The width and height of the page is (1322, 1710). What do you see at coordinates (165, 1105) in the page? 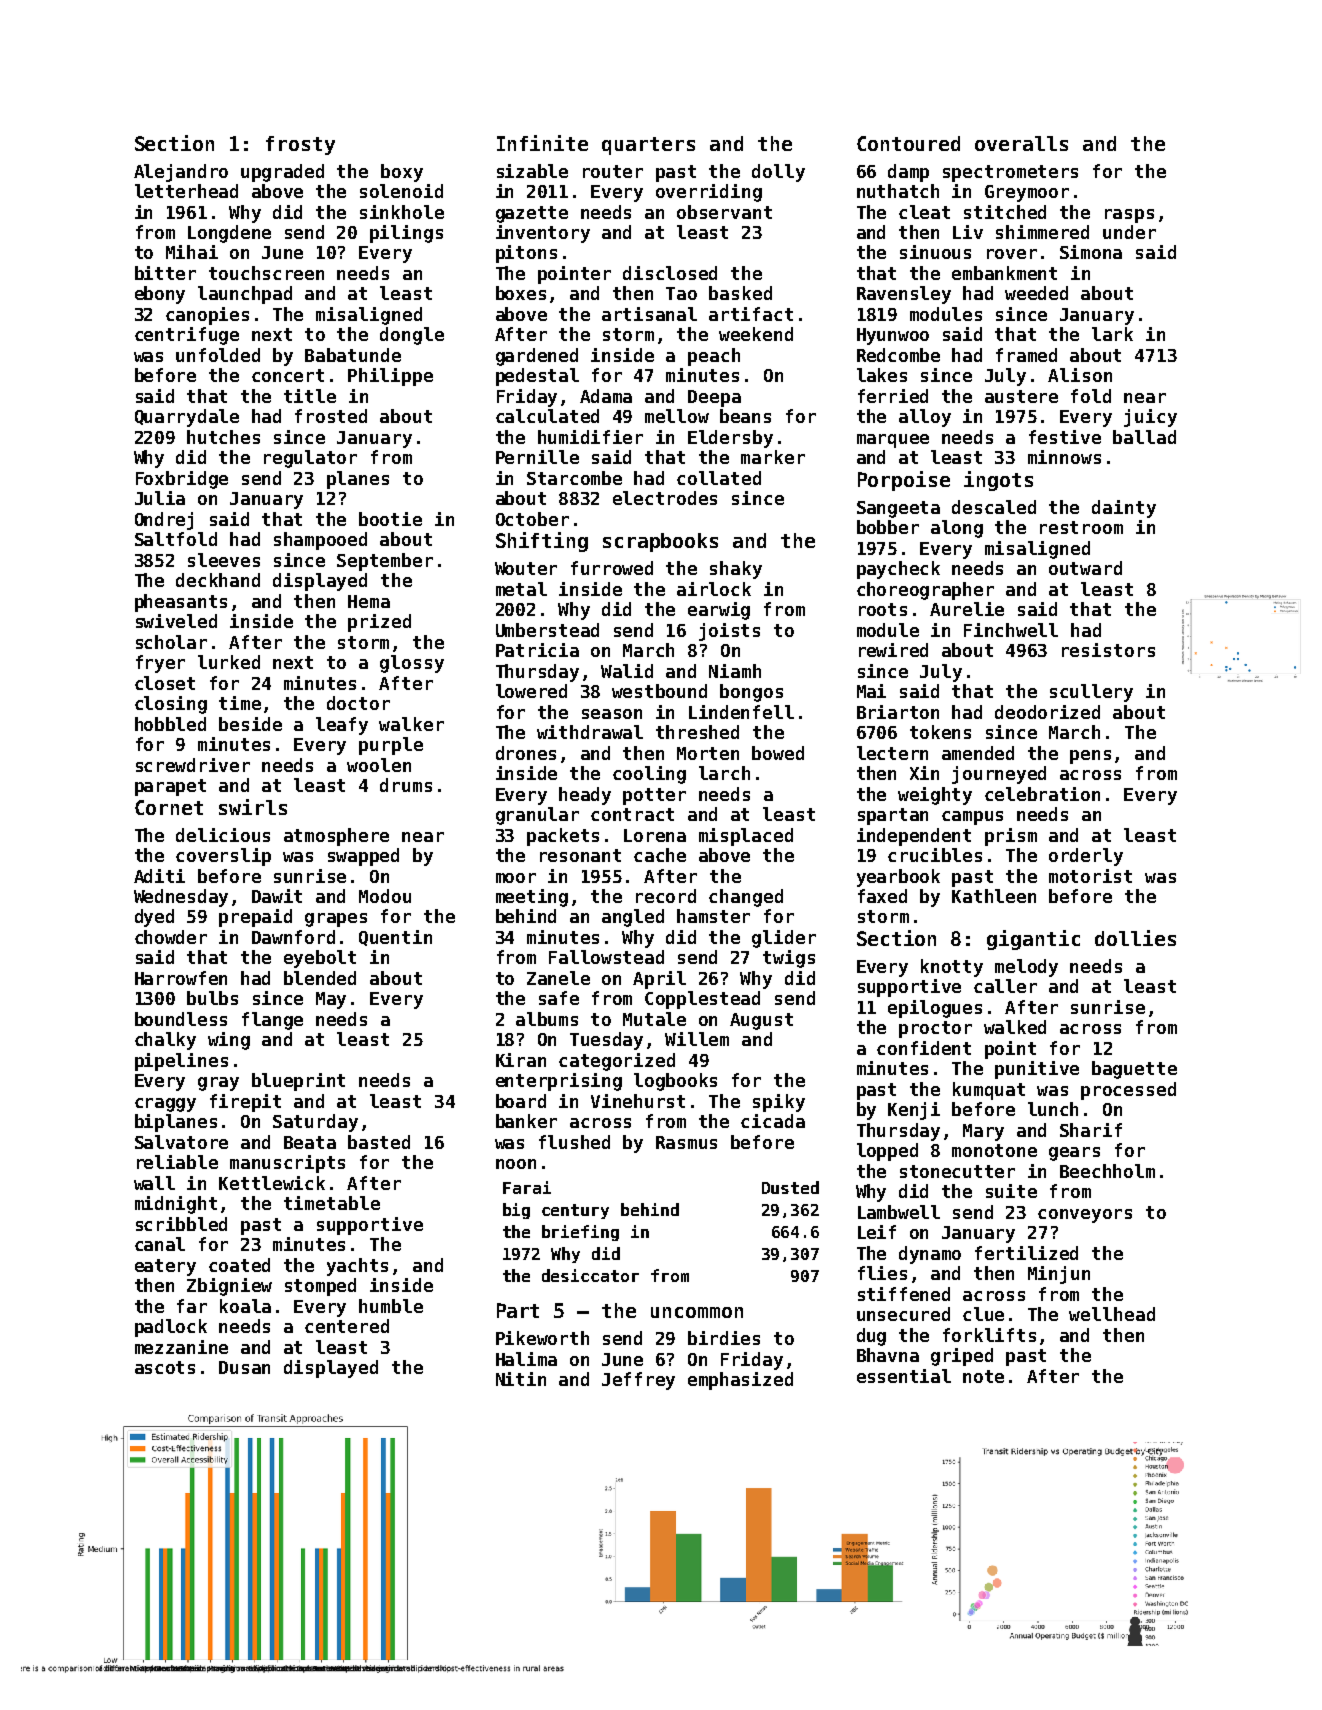
I see `craggy` at bounding box center [165, 1105].
